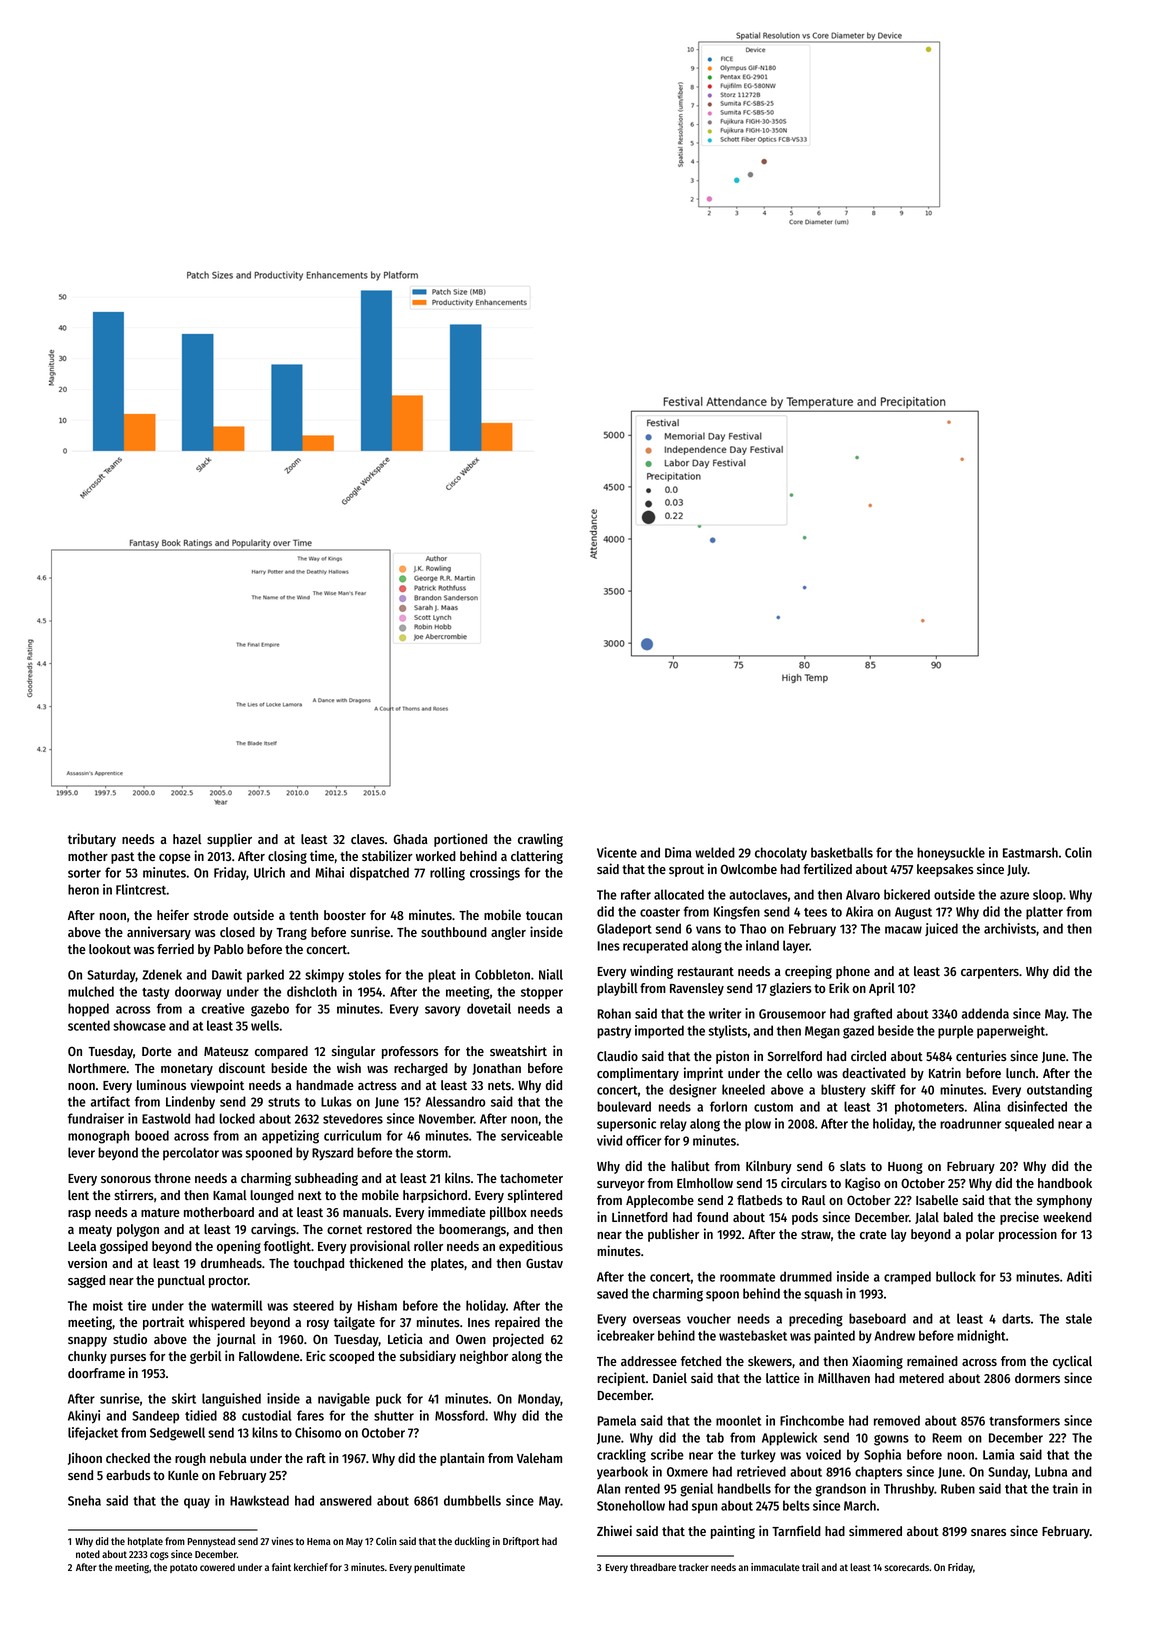  What do you see at coordinates (411, 839) in the page?
I see `Ghada` at bounding box center [411, 839].
